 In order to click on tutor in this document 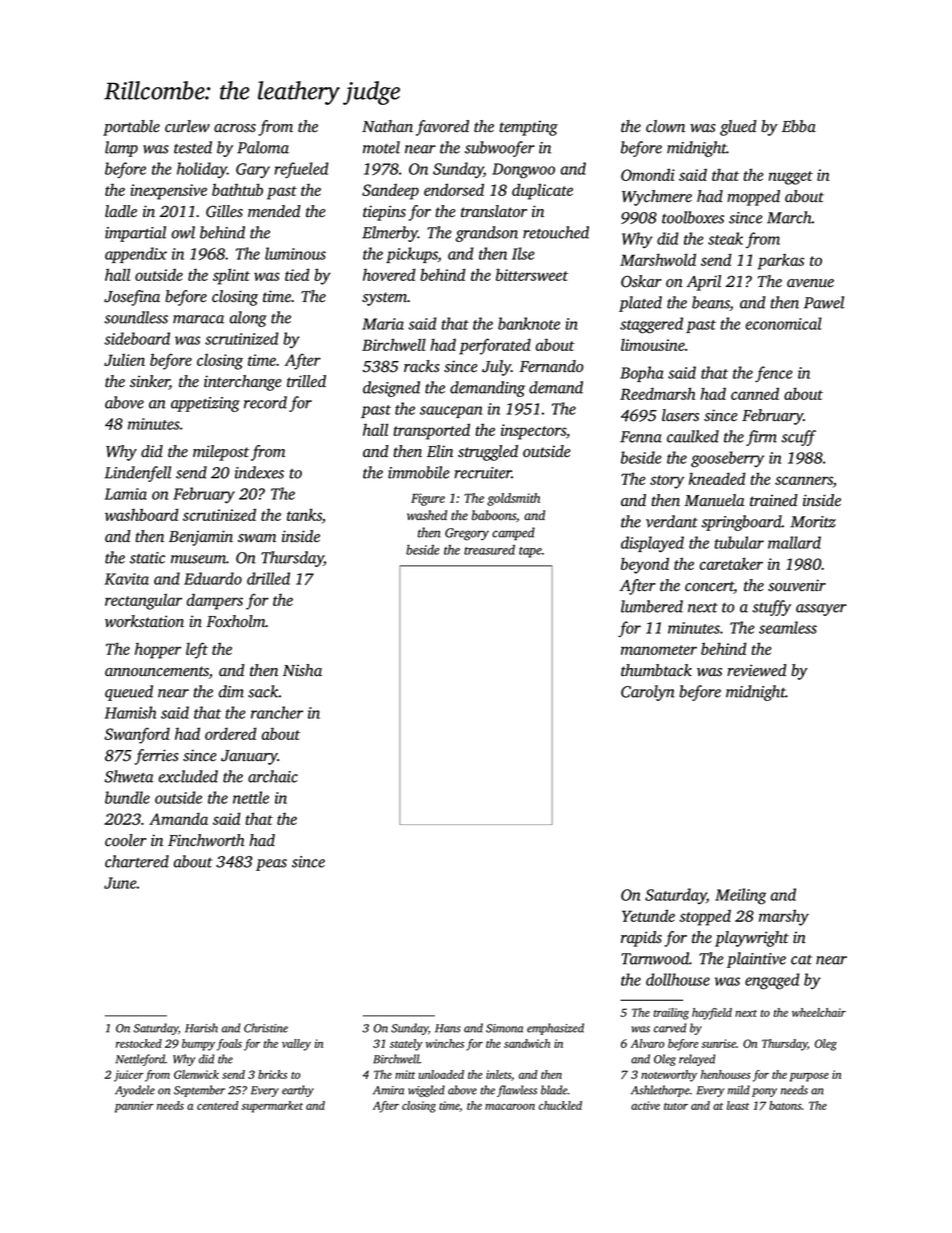, I will do `click(676, 1106)`.
